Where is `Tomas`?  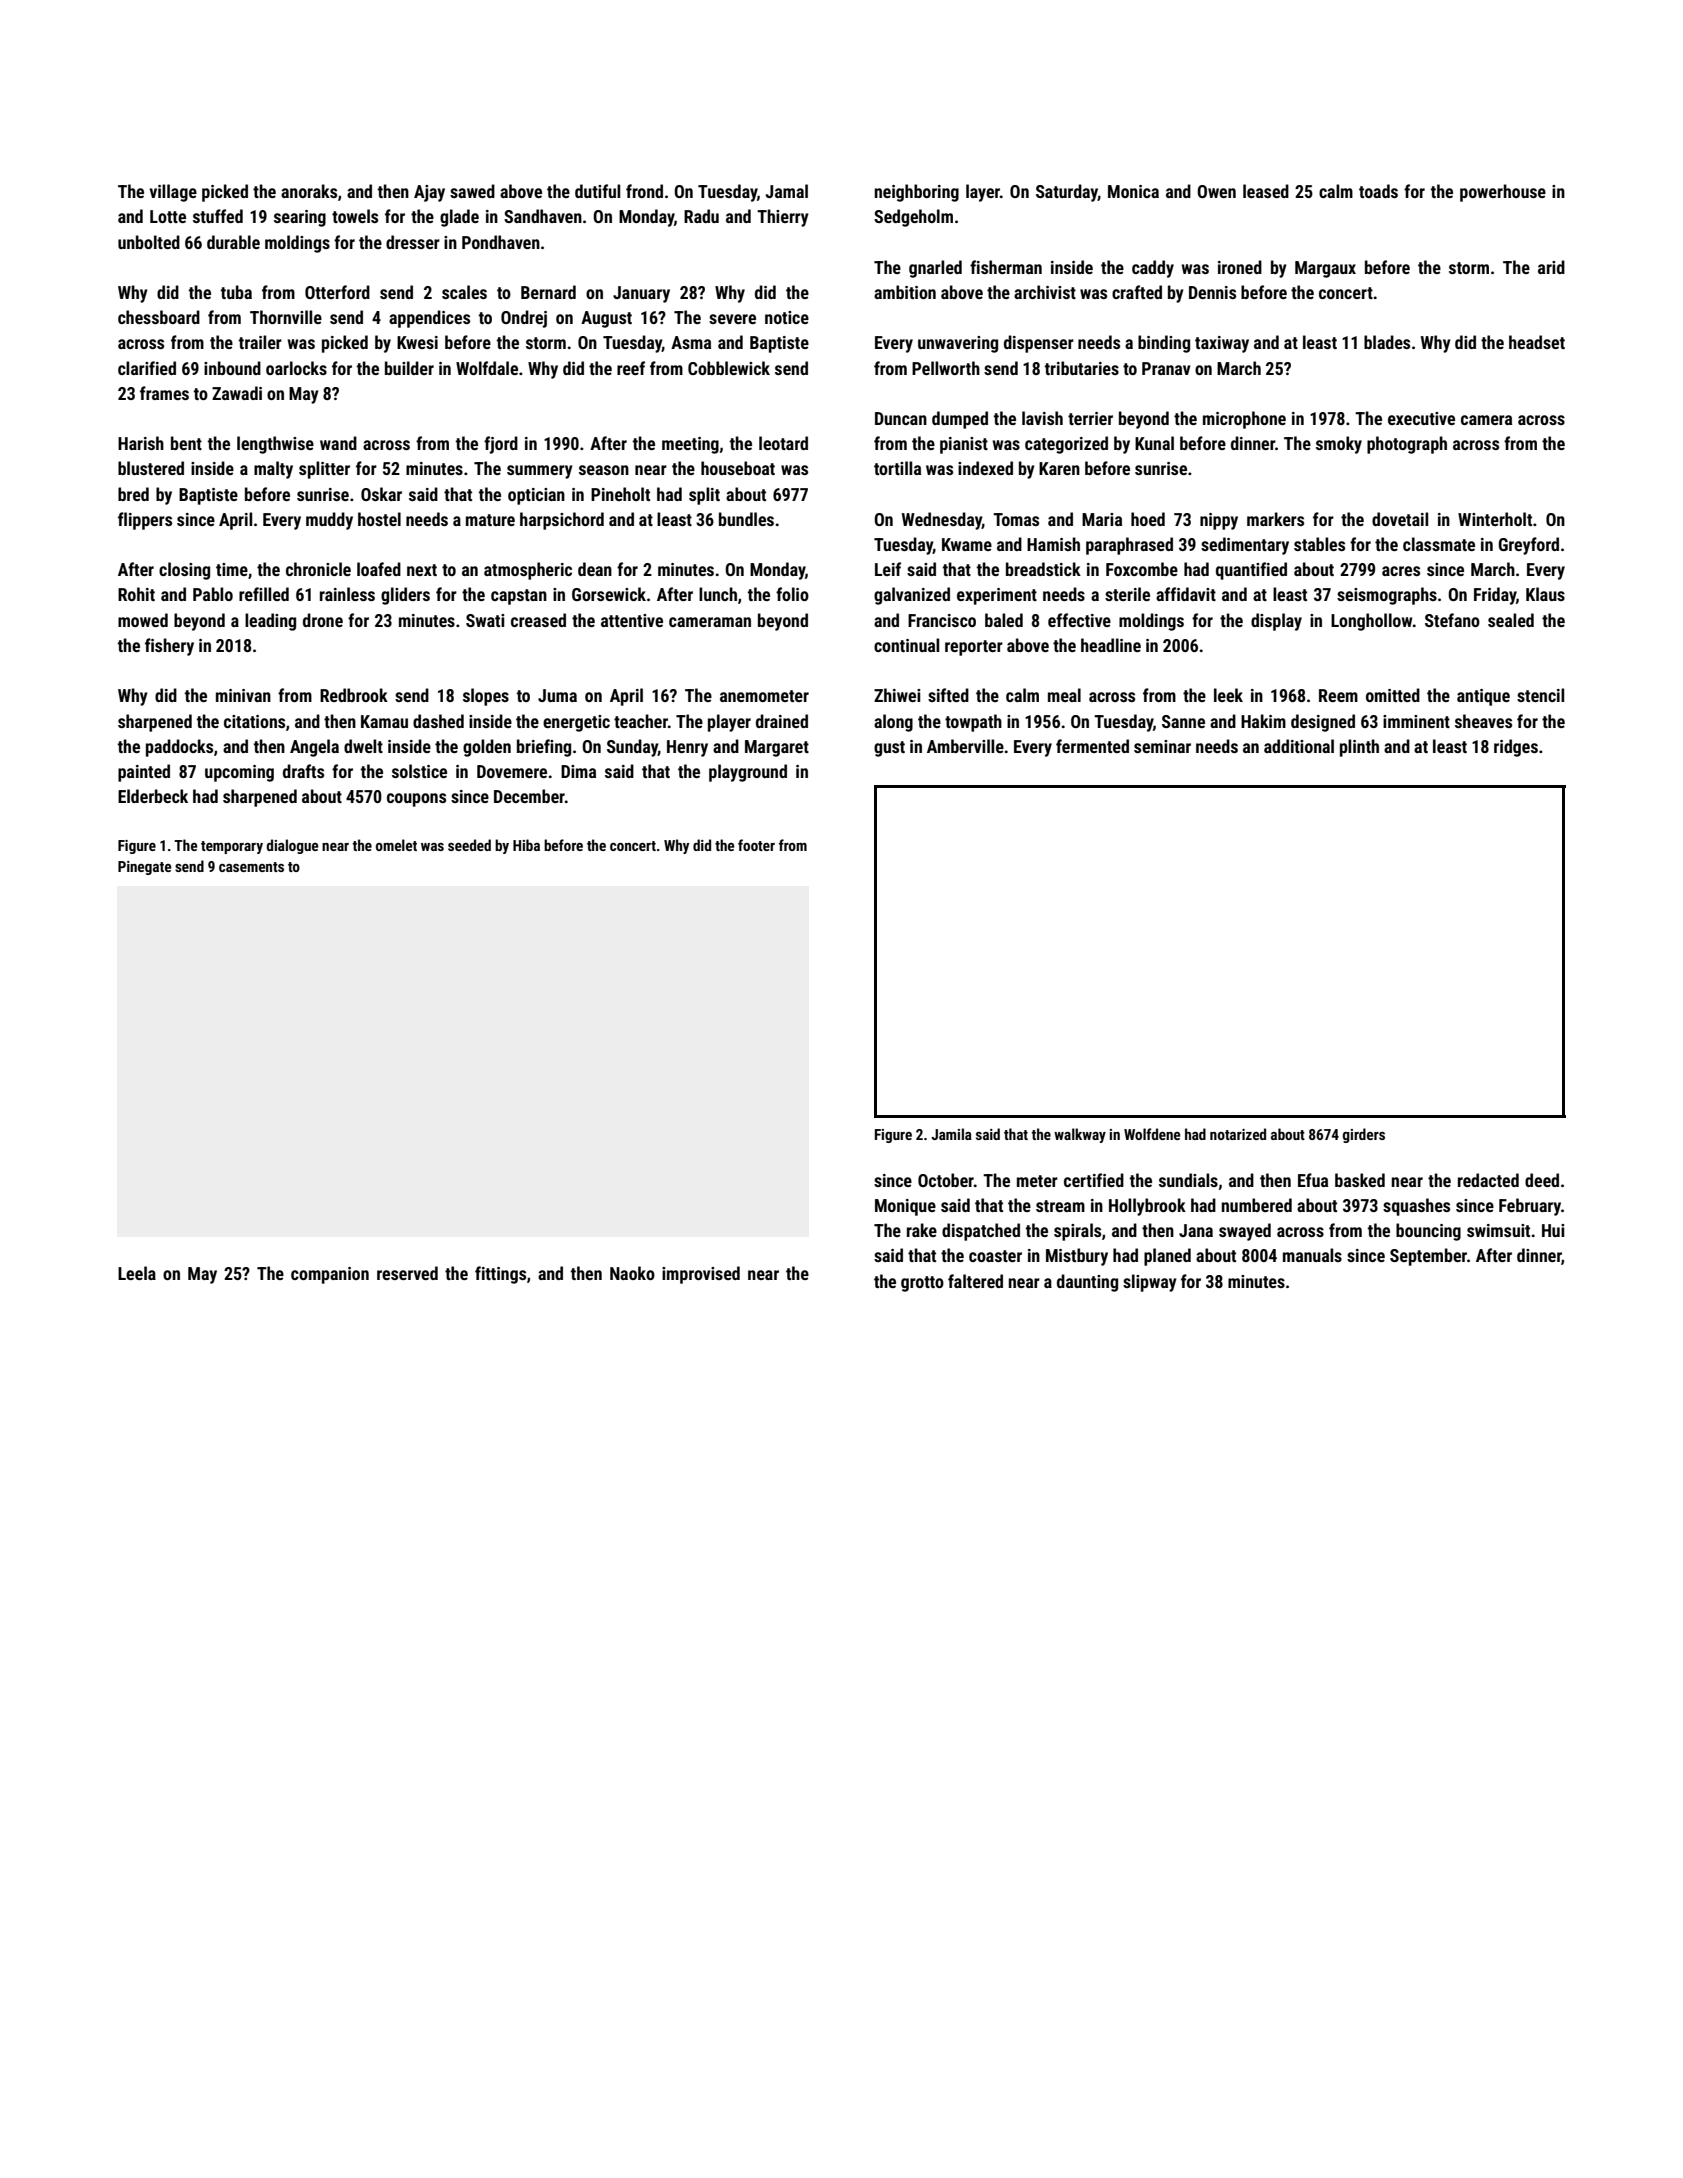
Tomas is located at coordinates (1016, 519).
